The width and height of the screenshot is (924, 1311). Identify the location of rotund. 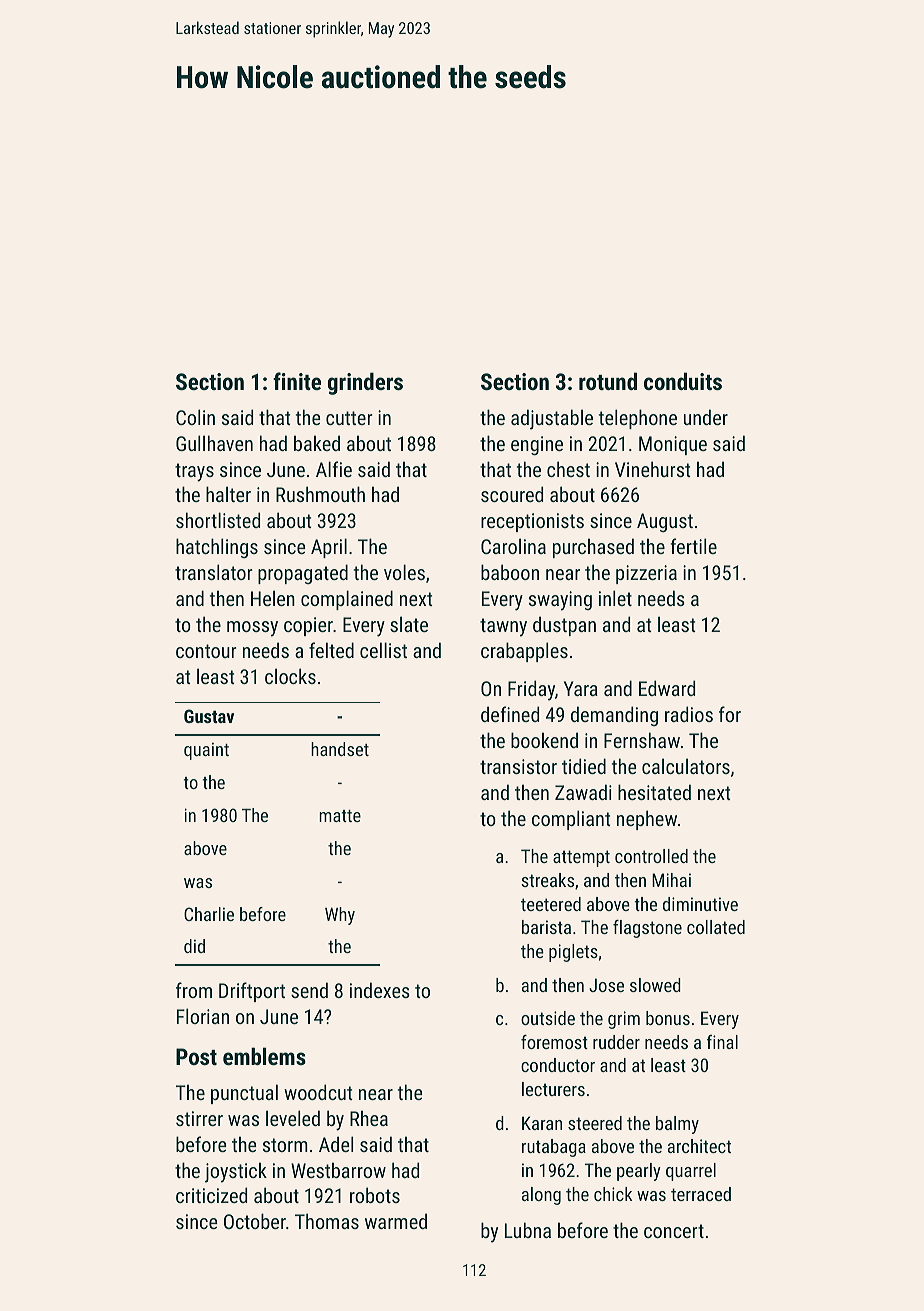
(608, 381).
